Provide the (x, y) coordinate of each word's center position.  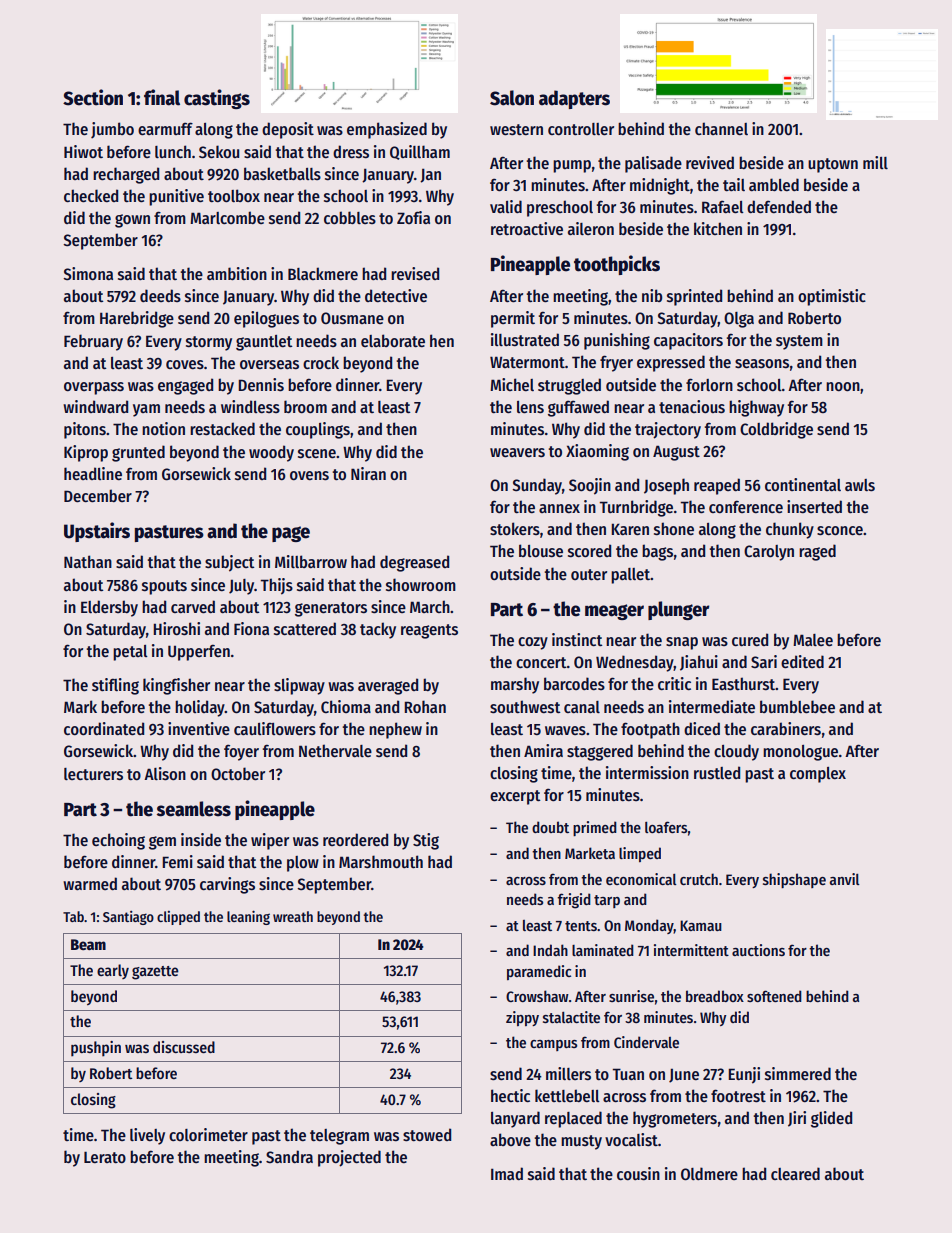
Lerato (105, 1157)
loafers (666, 827)
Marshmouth (381, 862)
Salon (512, 98)
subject (230, 563)
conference (746, 507)
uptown (833, 165)
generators (331, 609)
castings (217, 99)
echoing (118, 841)
